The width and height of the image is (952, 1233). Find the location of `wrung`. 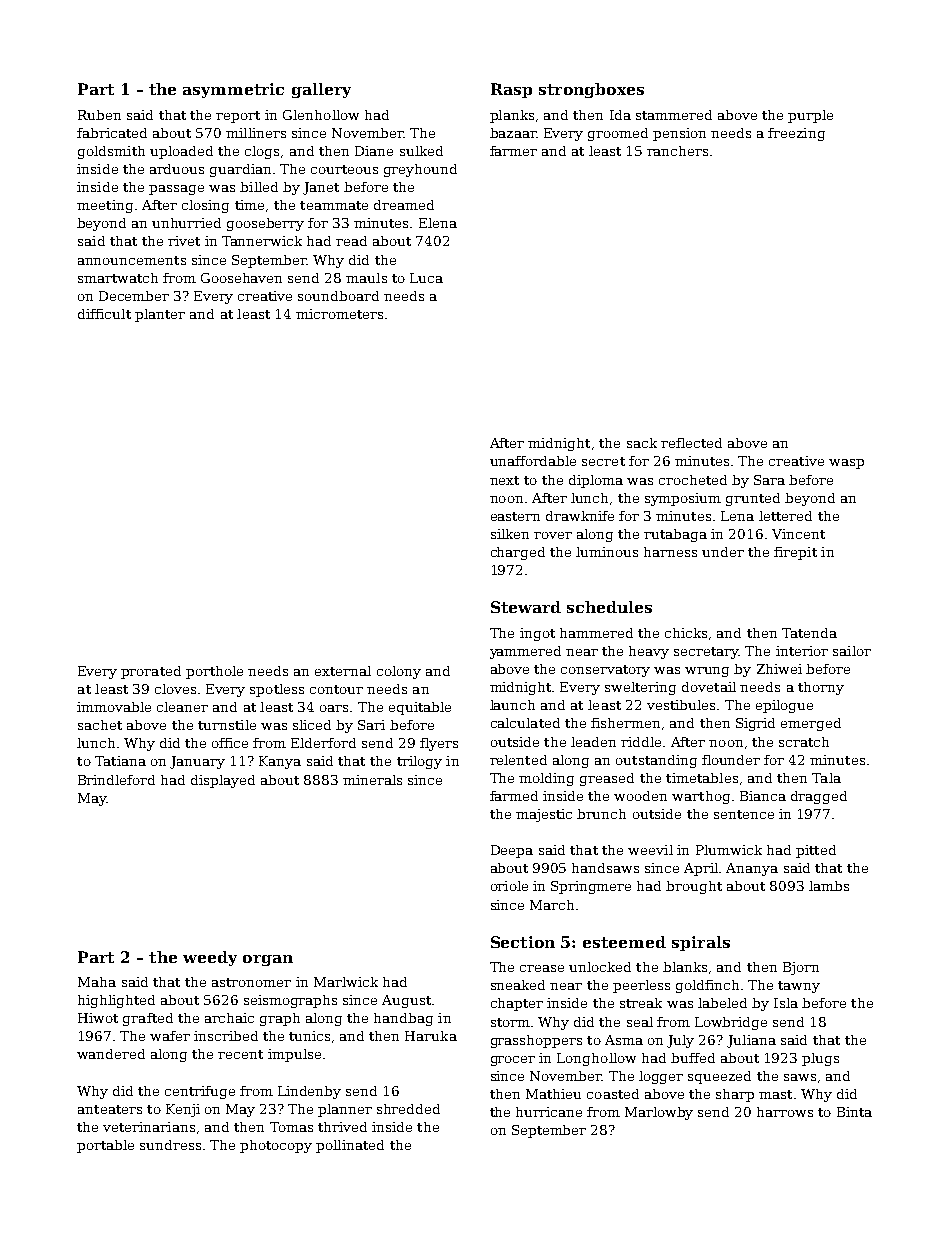

wrung is located at coordinates (707, 672).
